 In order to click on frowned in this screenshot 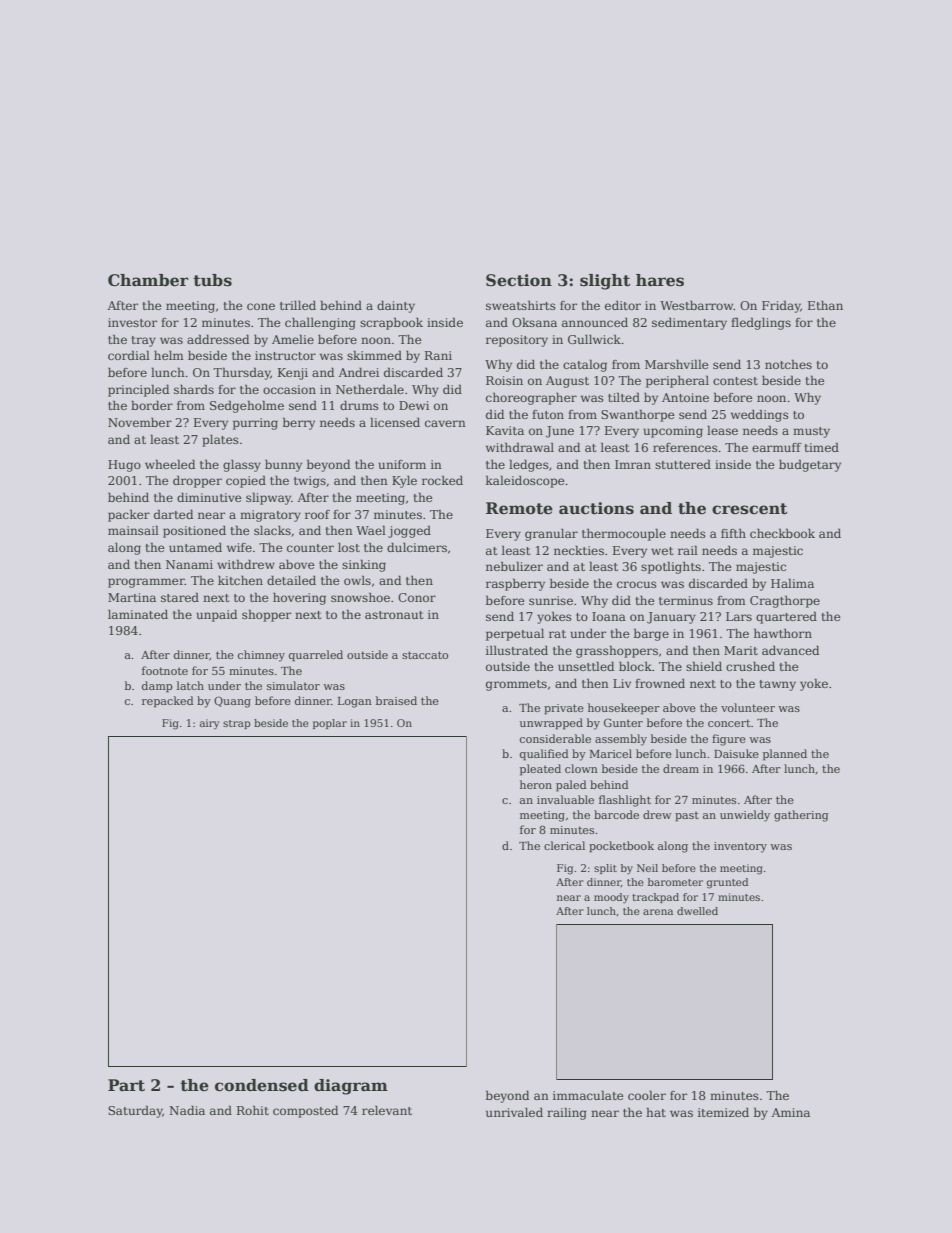, I will do `click(660, 683)`.
